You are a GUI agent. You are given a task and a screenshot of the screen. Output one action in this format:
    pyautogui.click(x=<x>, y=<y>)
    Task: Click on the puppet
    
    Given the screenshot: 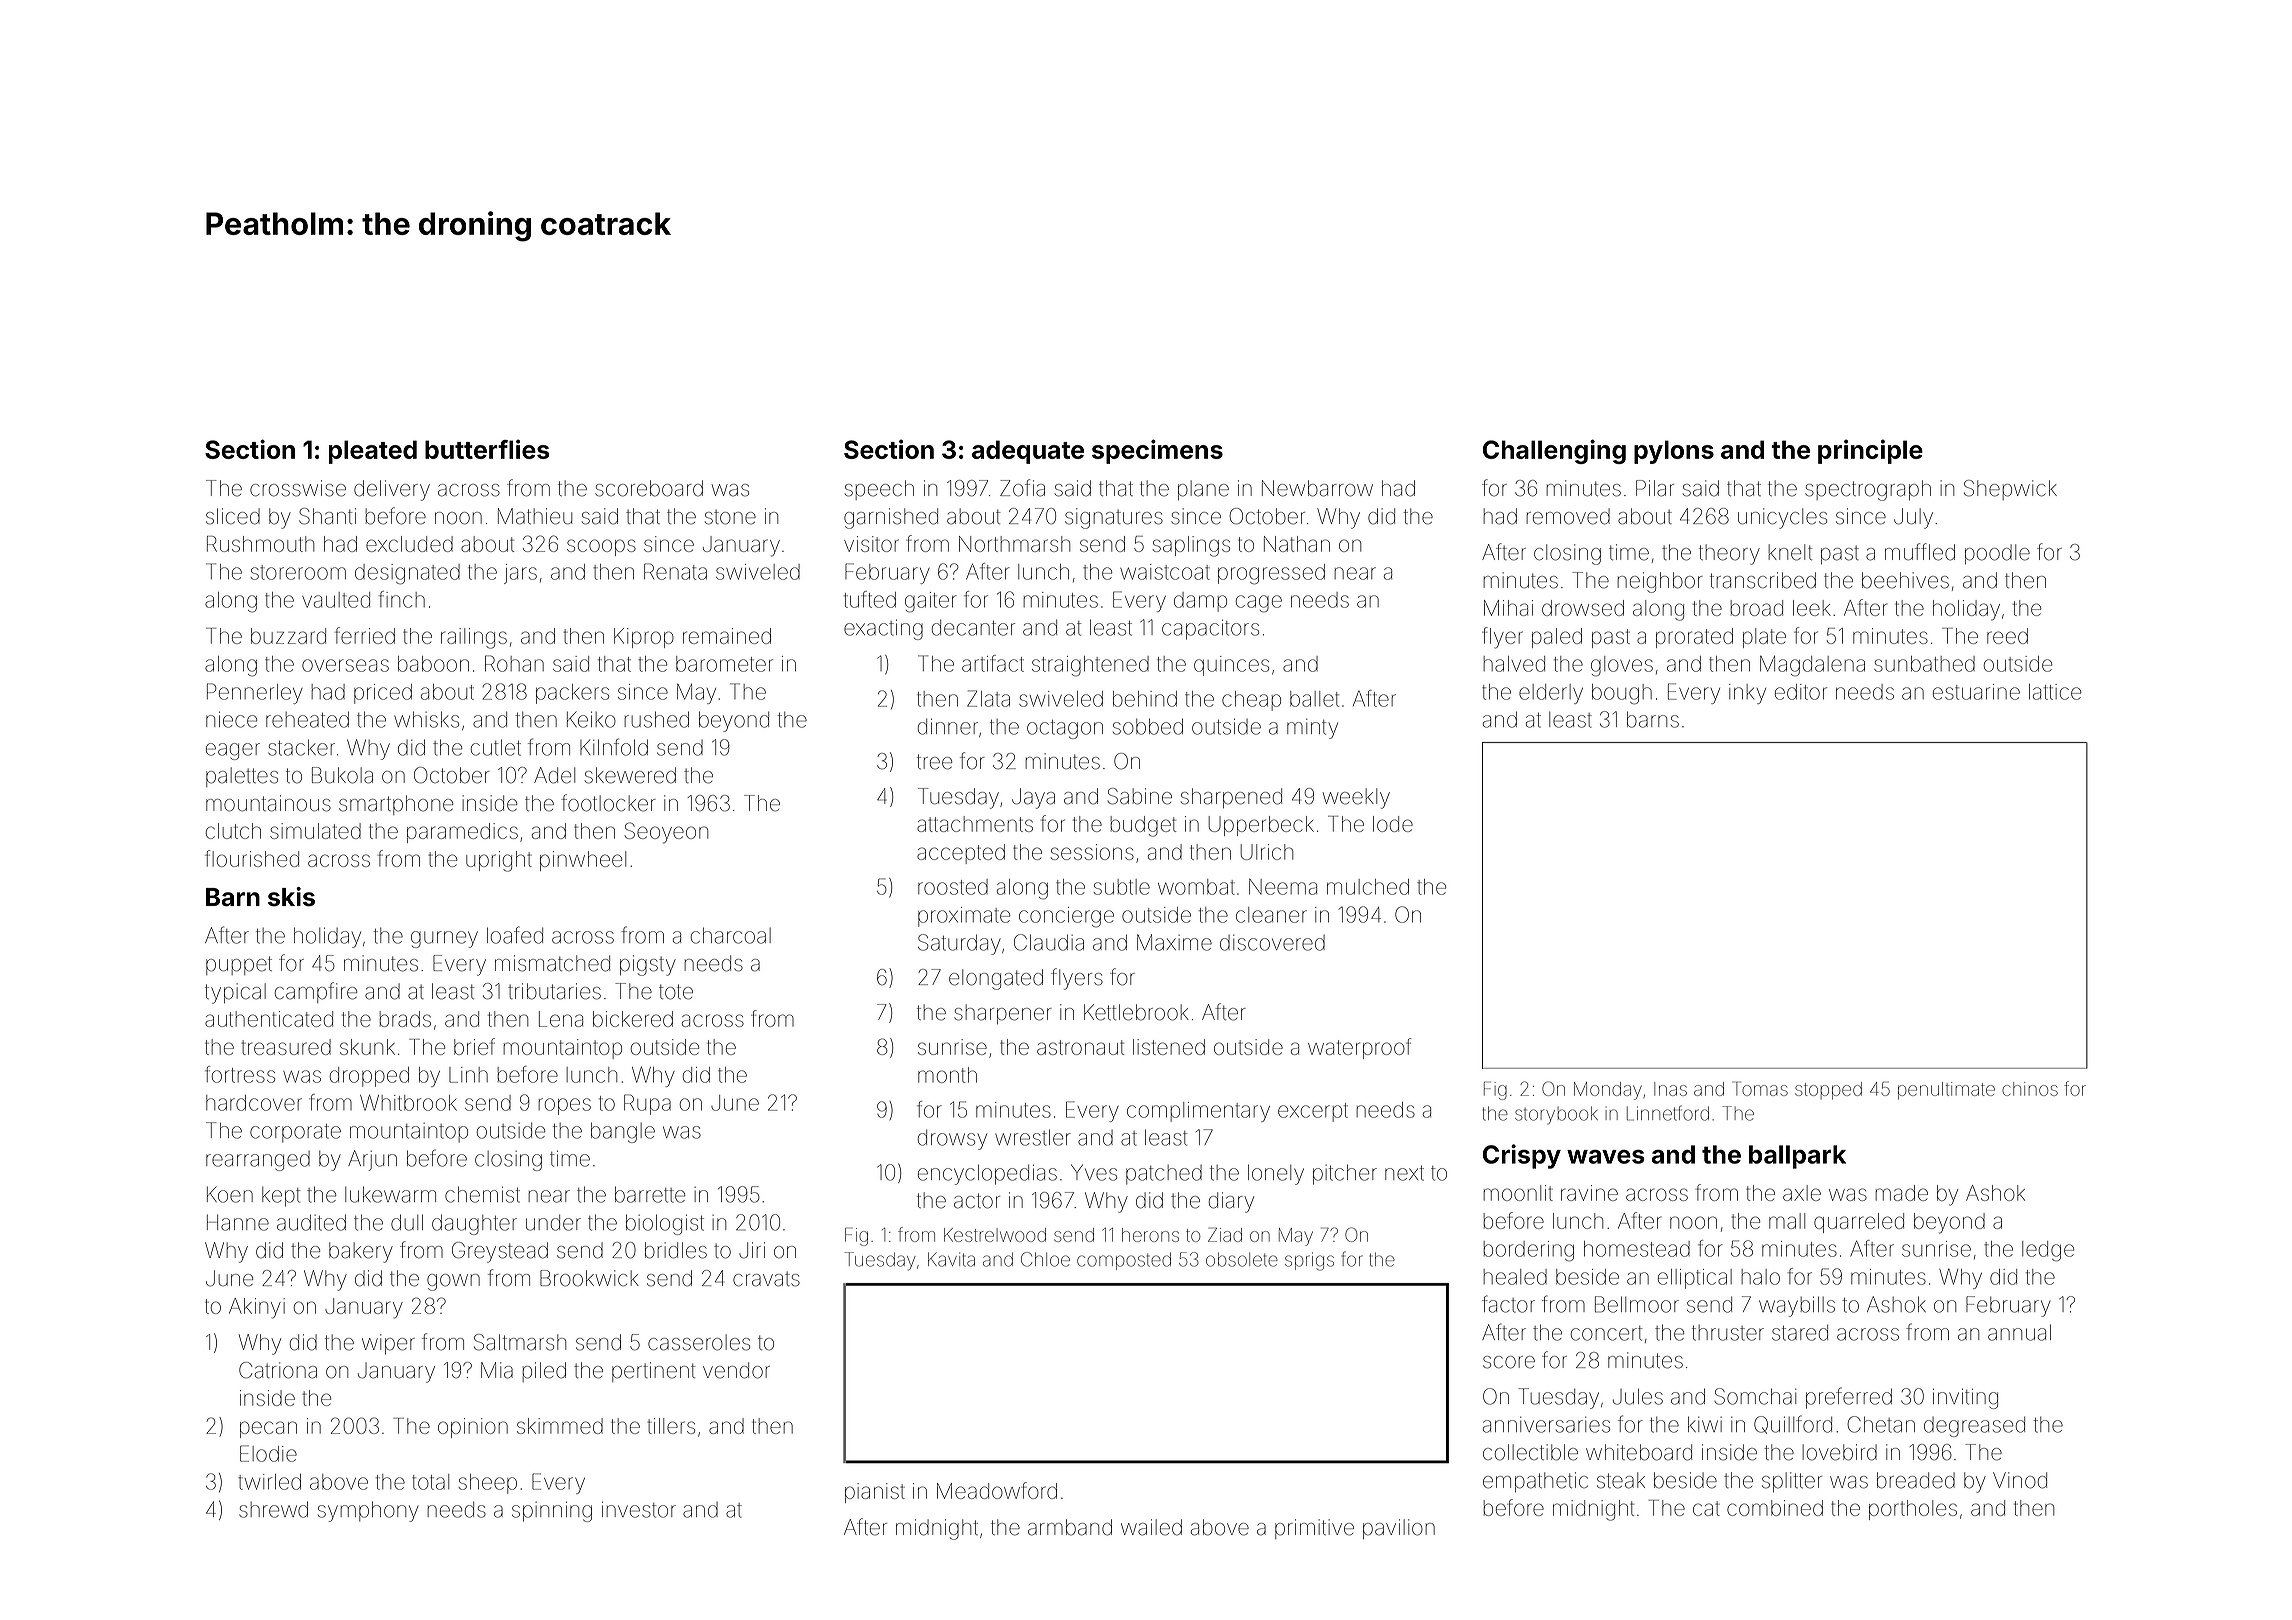 What is the action you would take?
    pyautogui.click(x=239, y=965)
